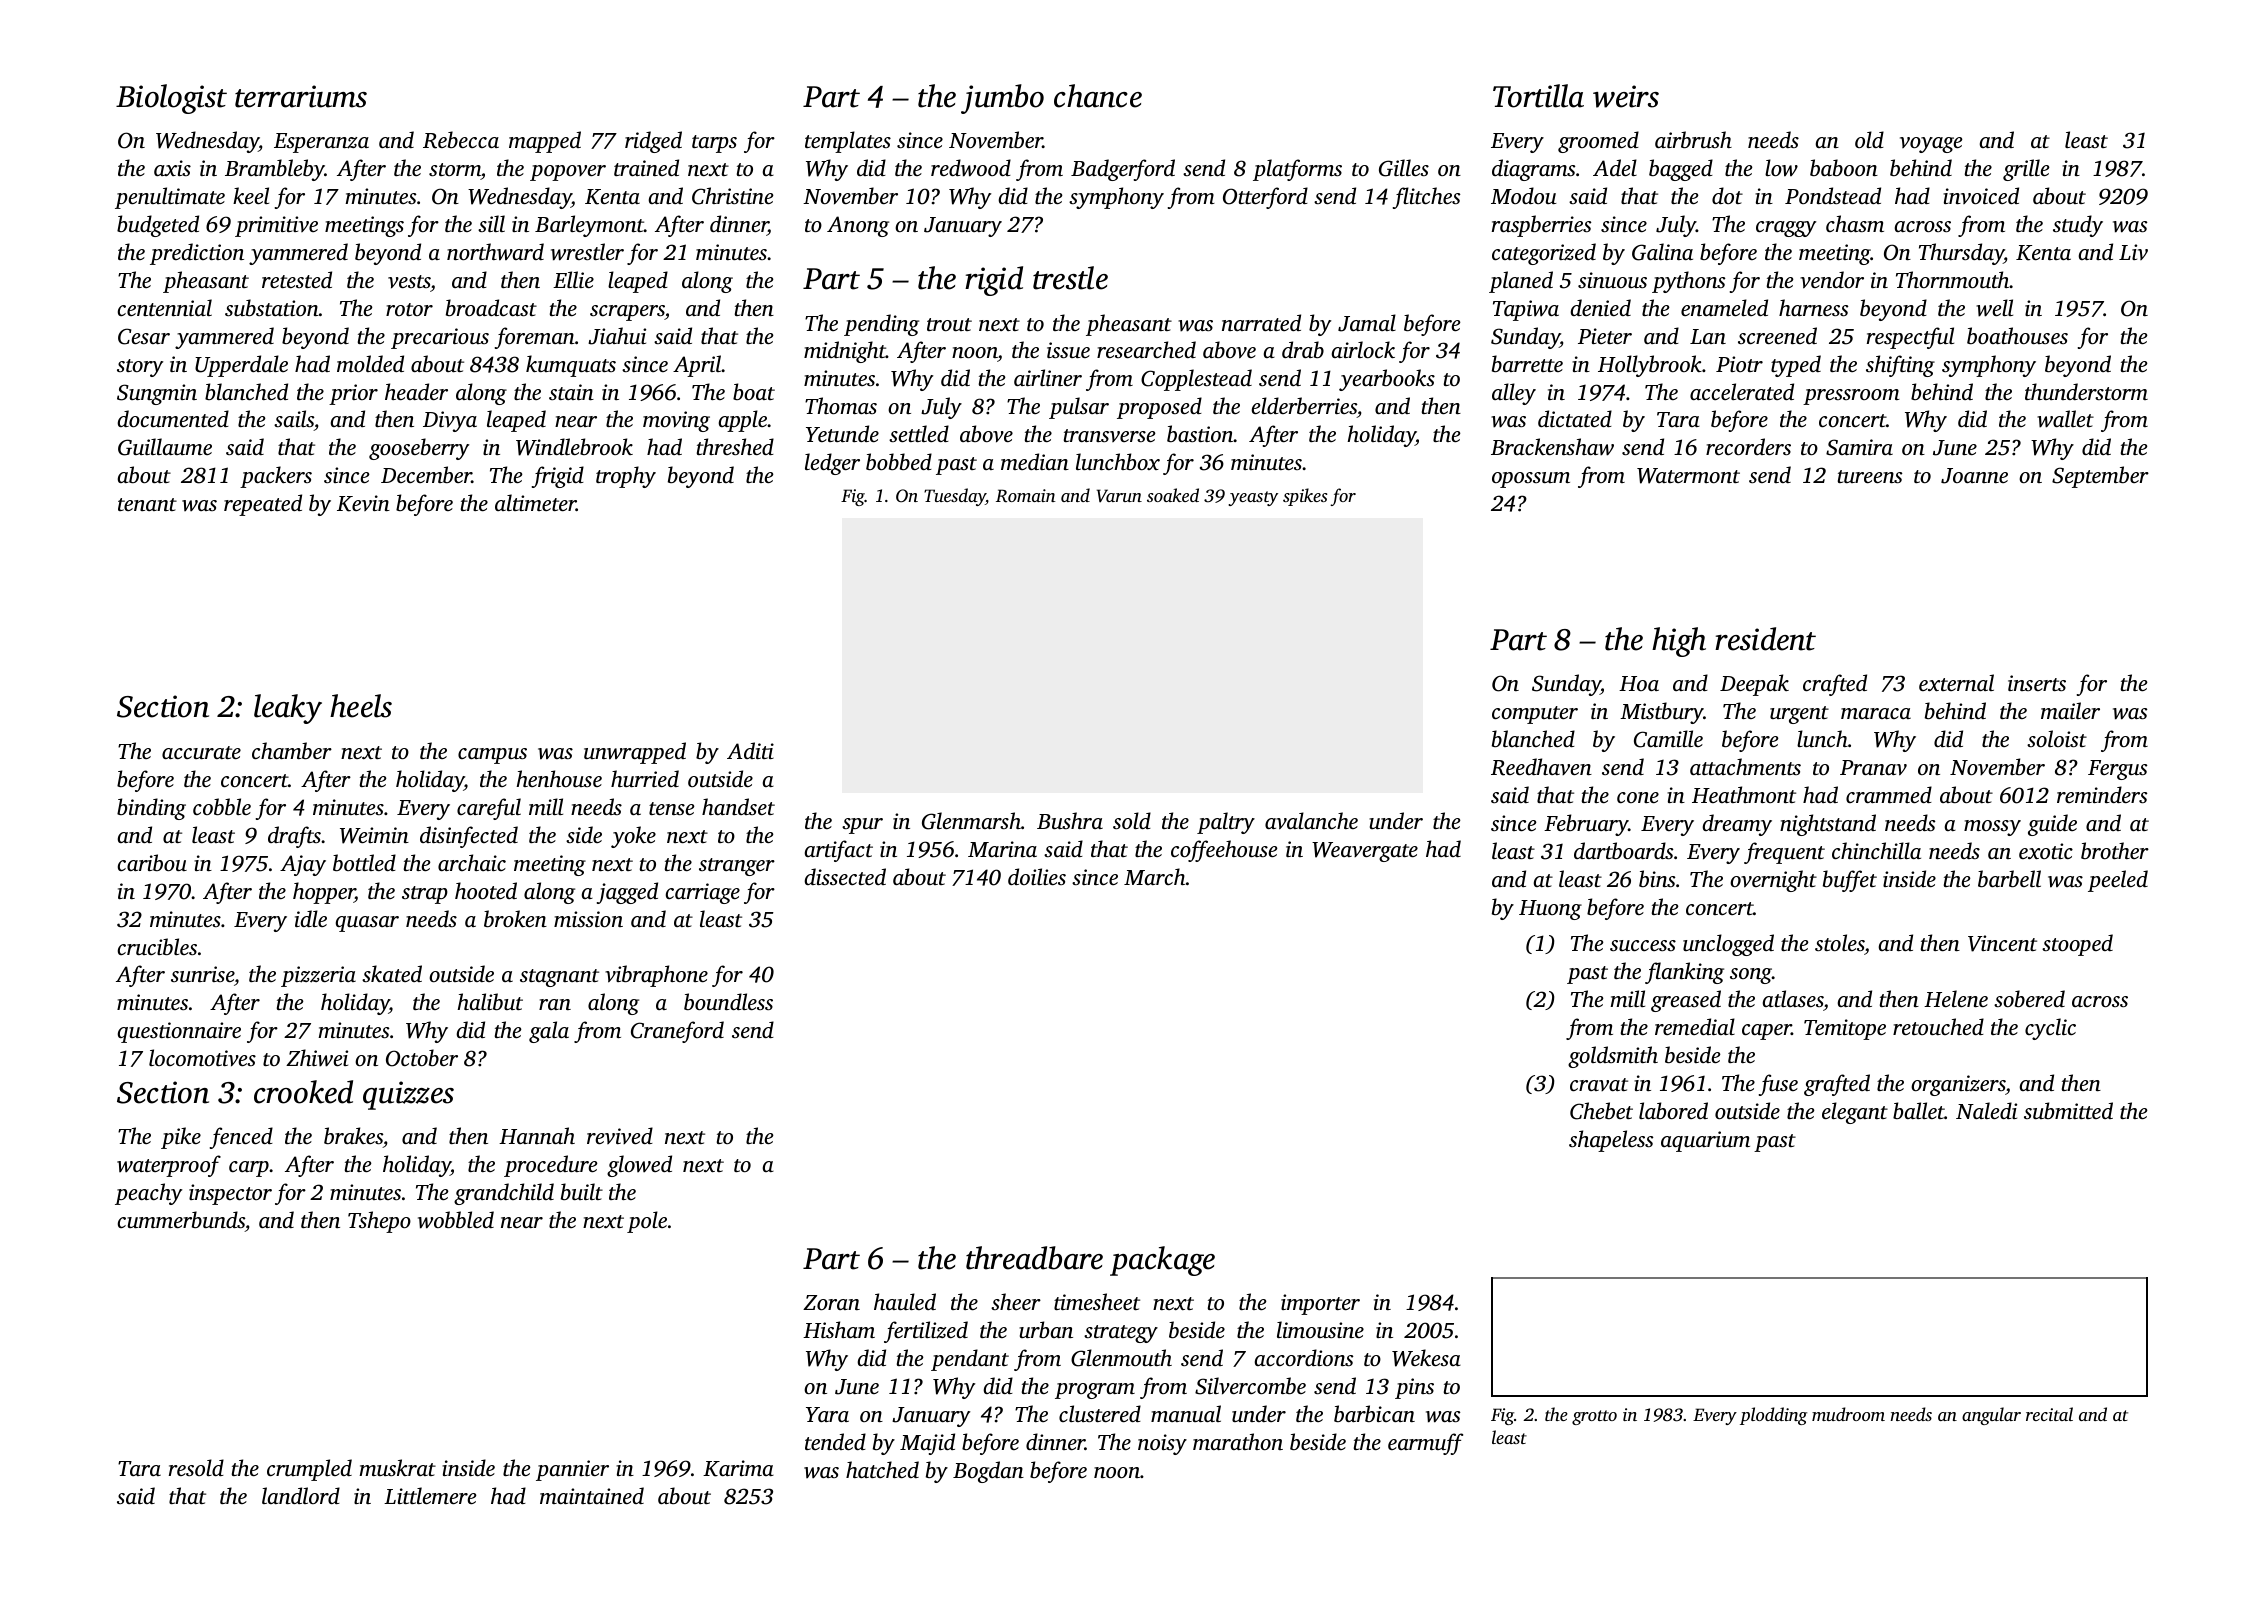 This page has width=2265, height=1601. Describe the element at coordinates (179, 1032) in the page. I see `questionnaire` at that location.
